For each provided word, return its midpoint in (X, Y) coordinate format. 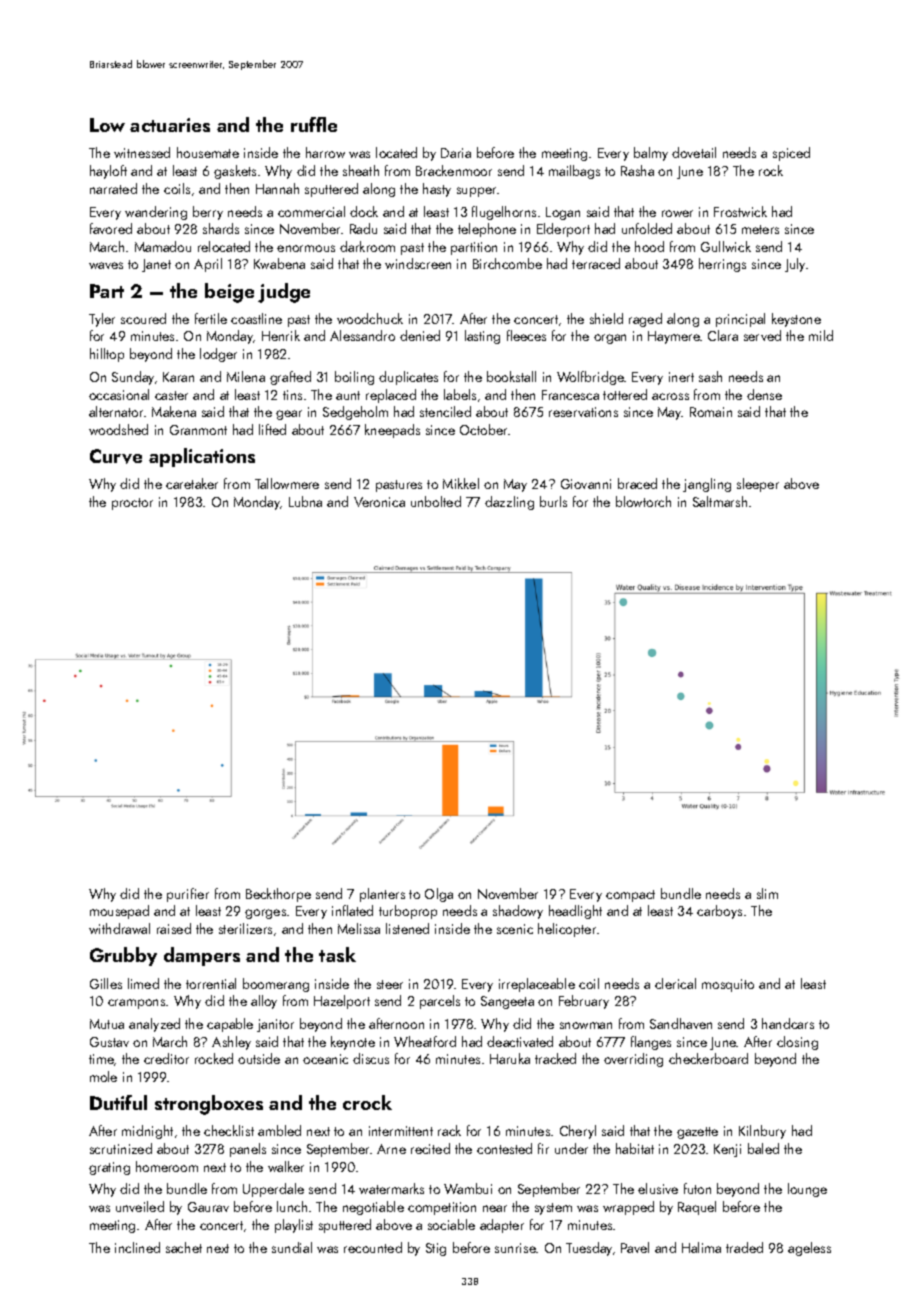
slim (767, 893)
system (553, 1209)
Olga (439, 895)
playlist (294, 1226)
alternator (117, 411)
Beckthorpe (278, 895)
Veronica (379, 502)
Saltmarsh (720, 501)
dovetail (694, 152)
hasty (437, 190)
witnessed (142, 152)
